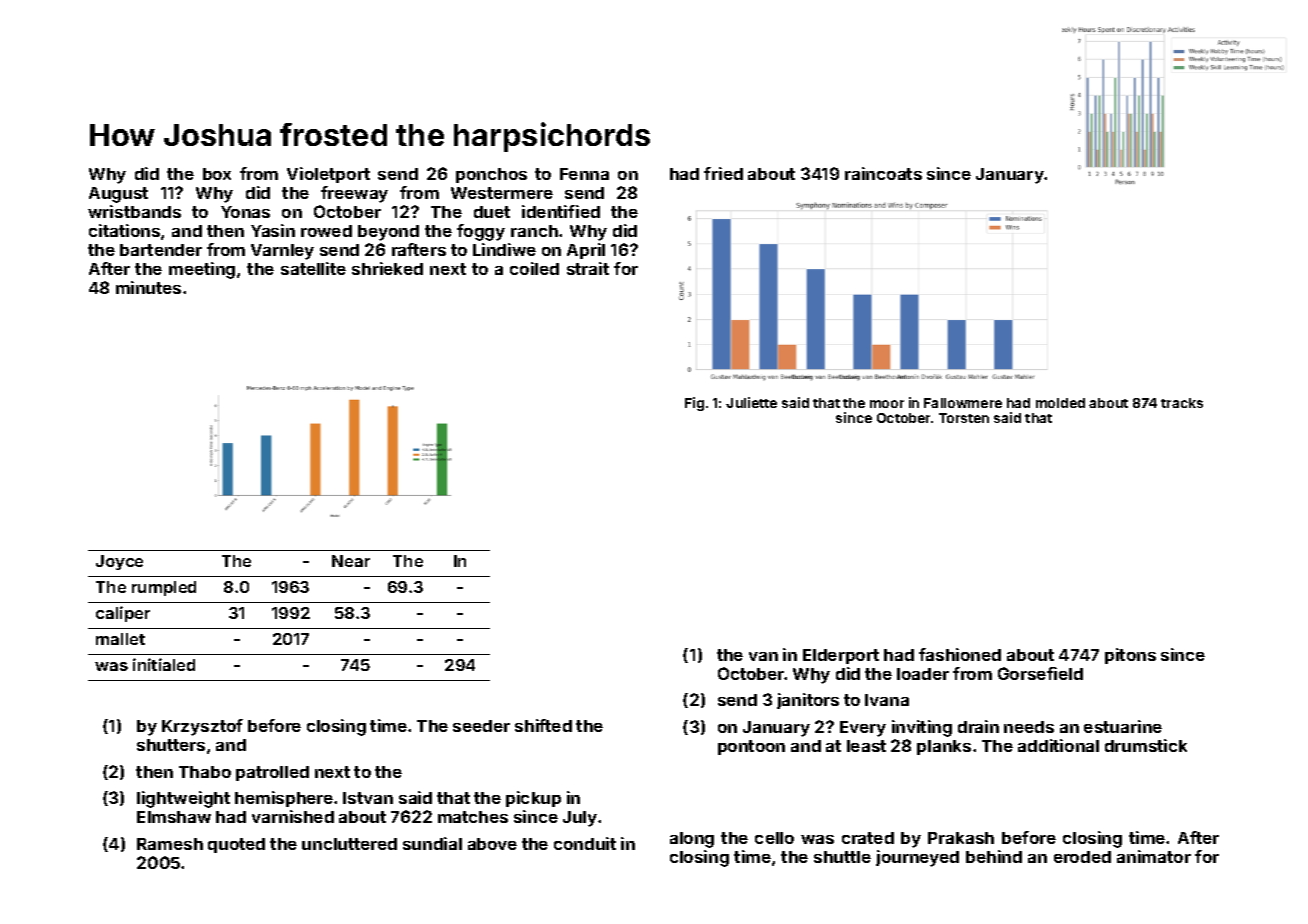 This screenshot has width=1308, height=924. What do you see at coordinates (134, 211) in the screenshot?
I see `wristbands` at bounding box center [134, 211].
